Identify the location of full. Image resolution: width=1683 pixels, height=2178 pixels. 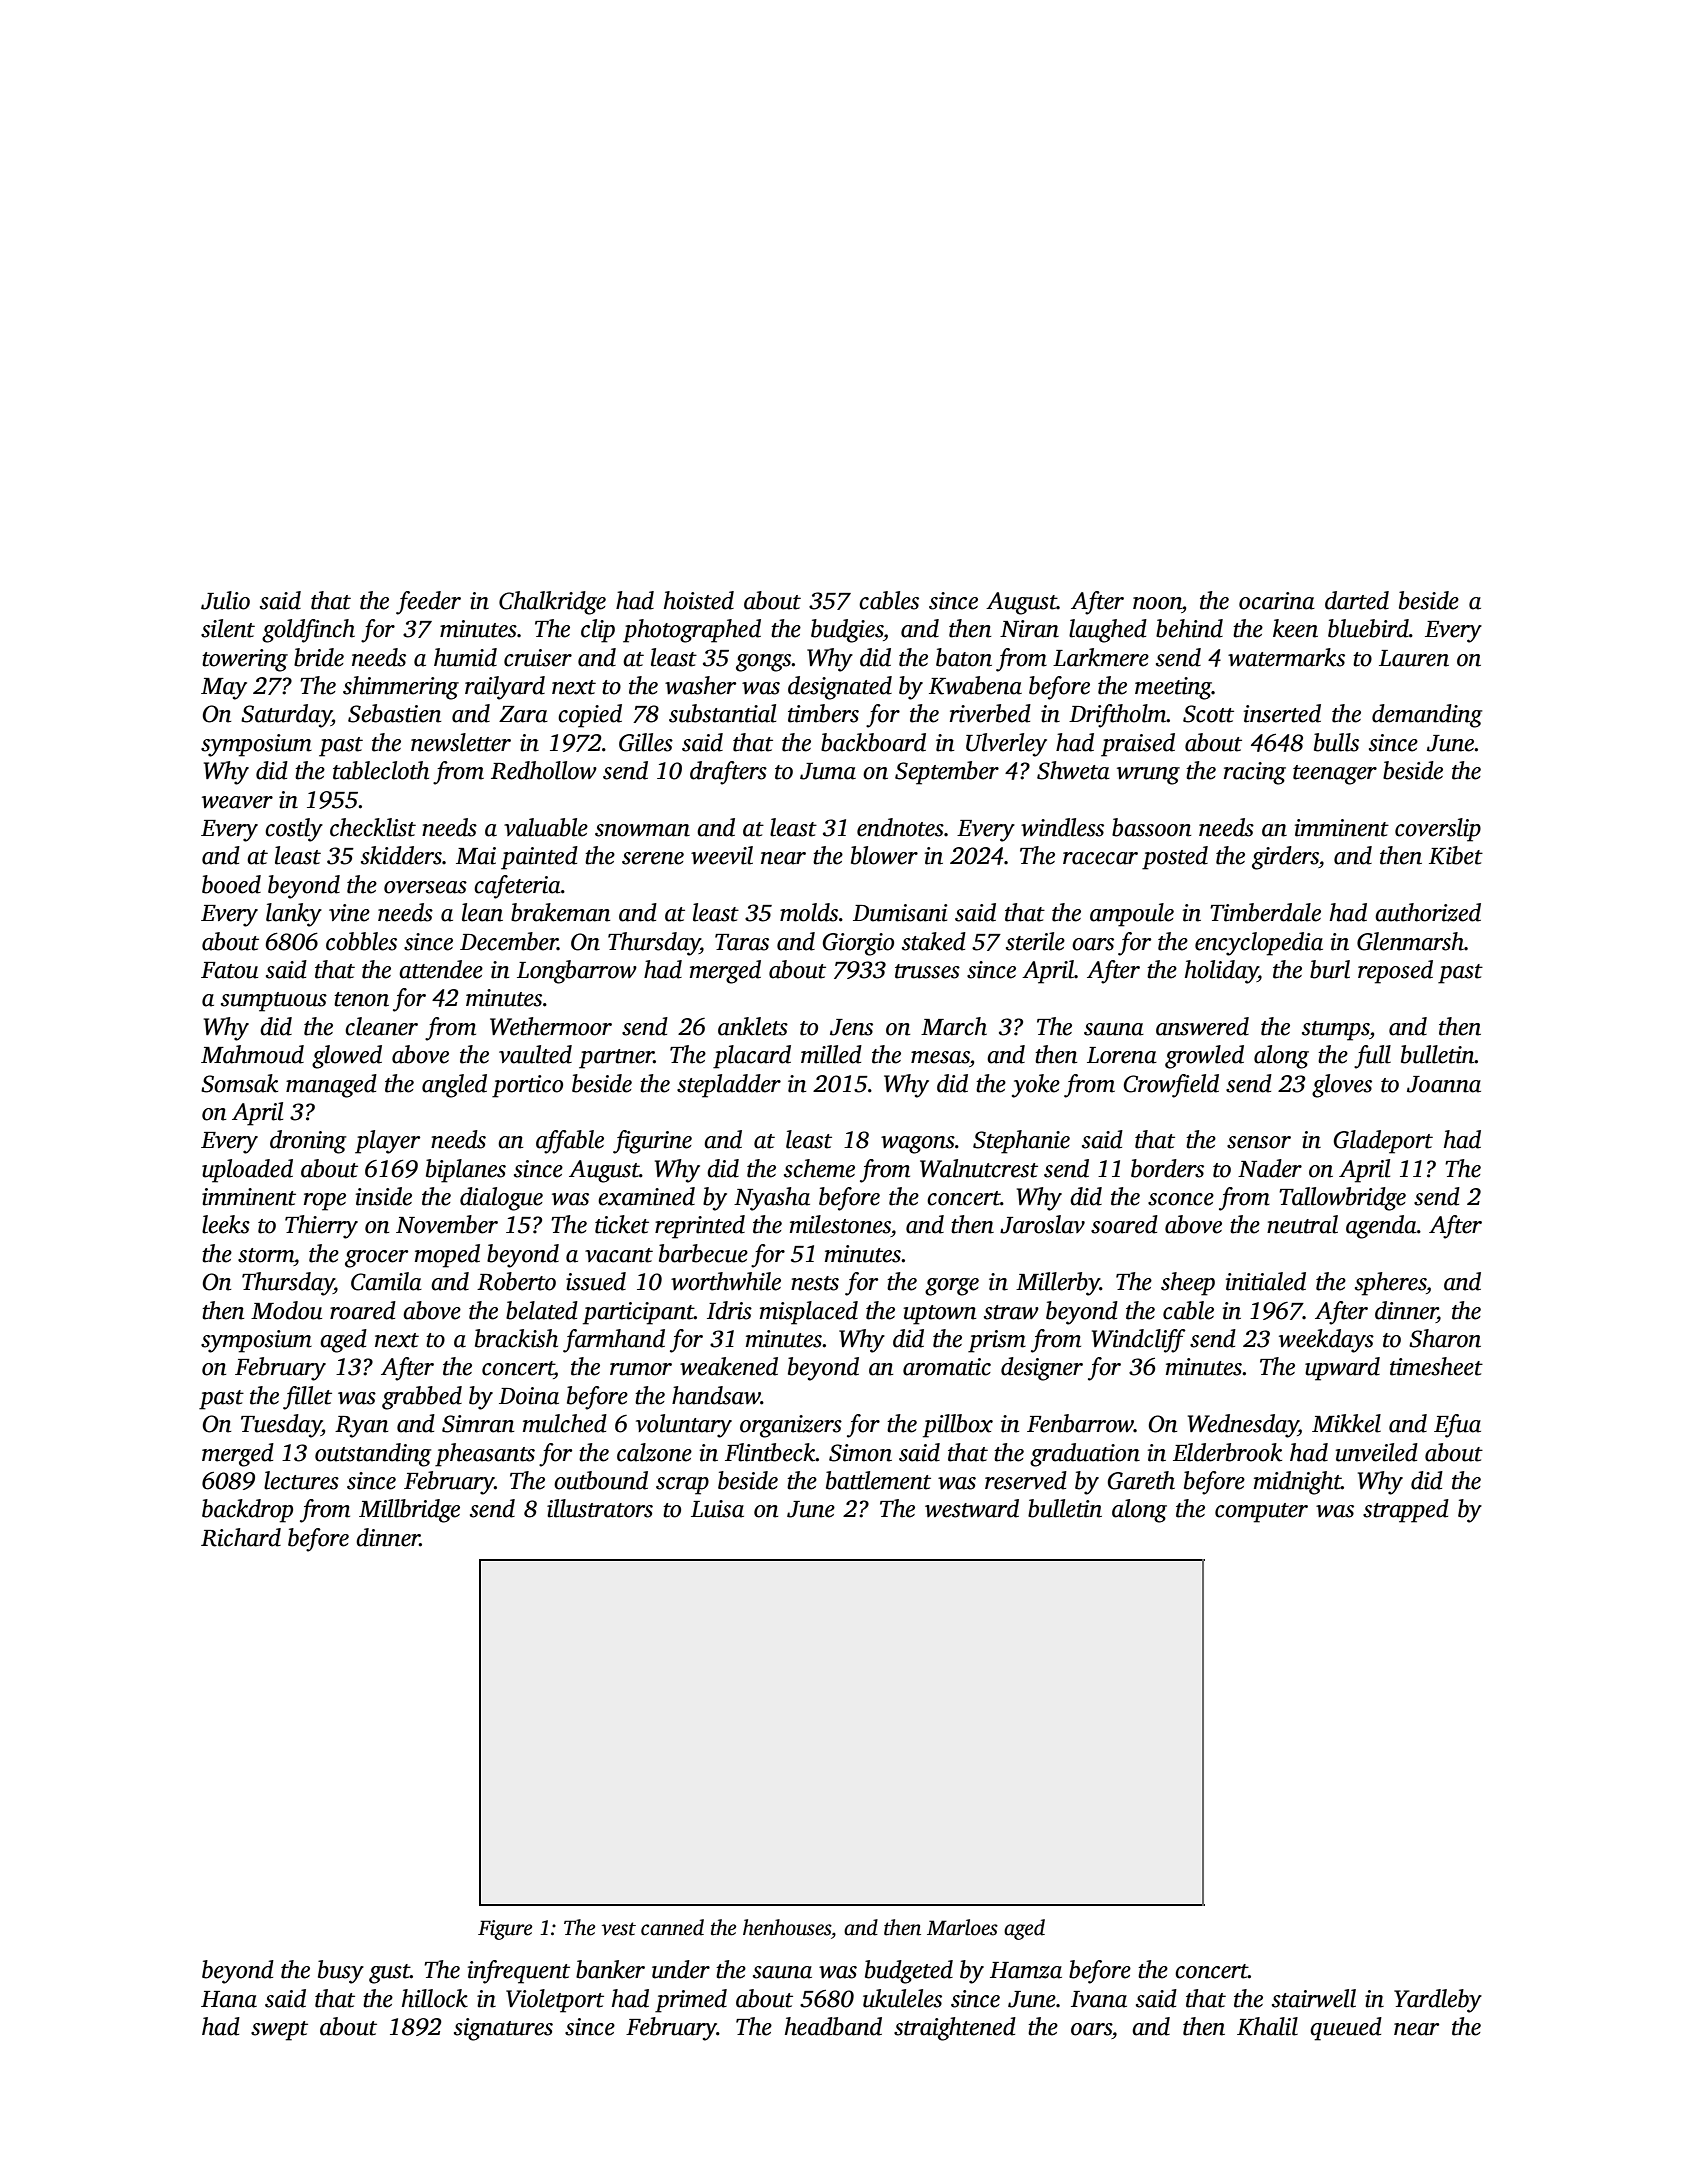
(1372, 1057).
